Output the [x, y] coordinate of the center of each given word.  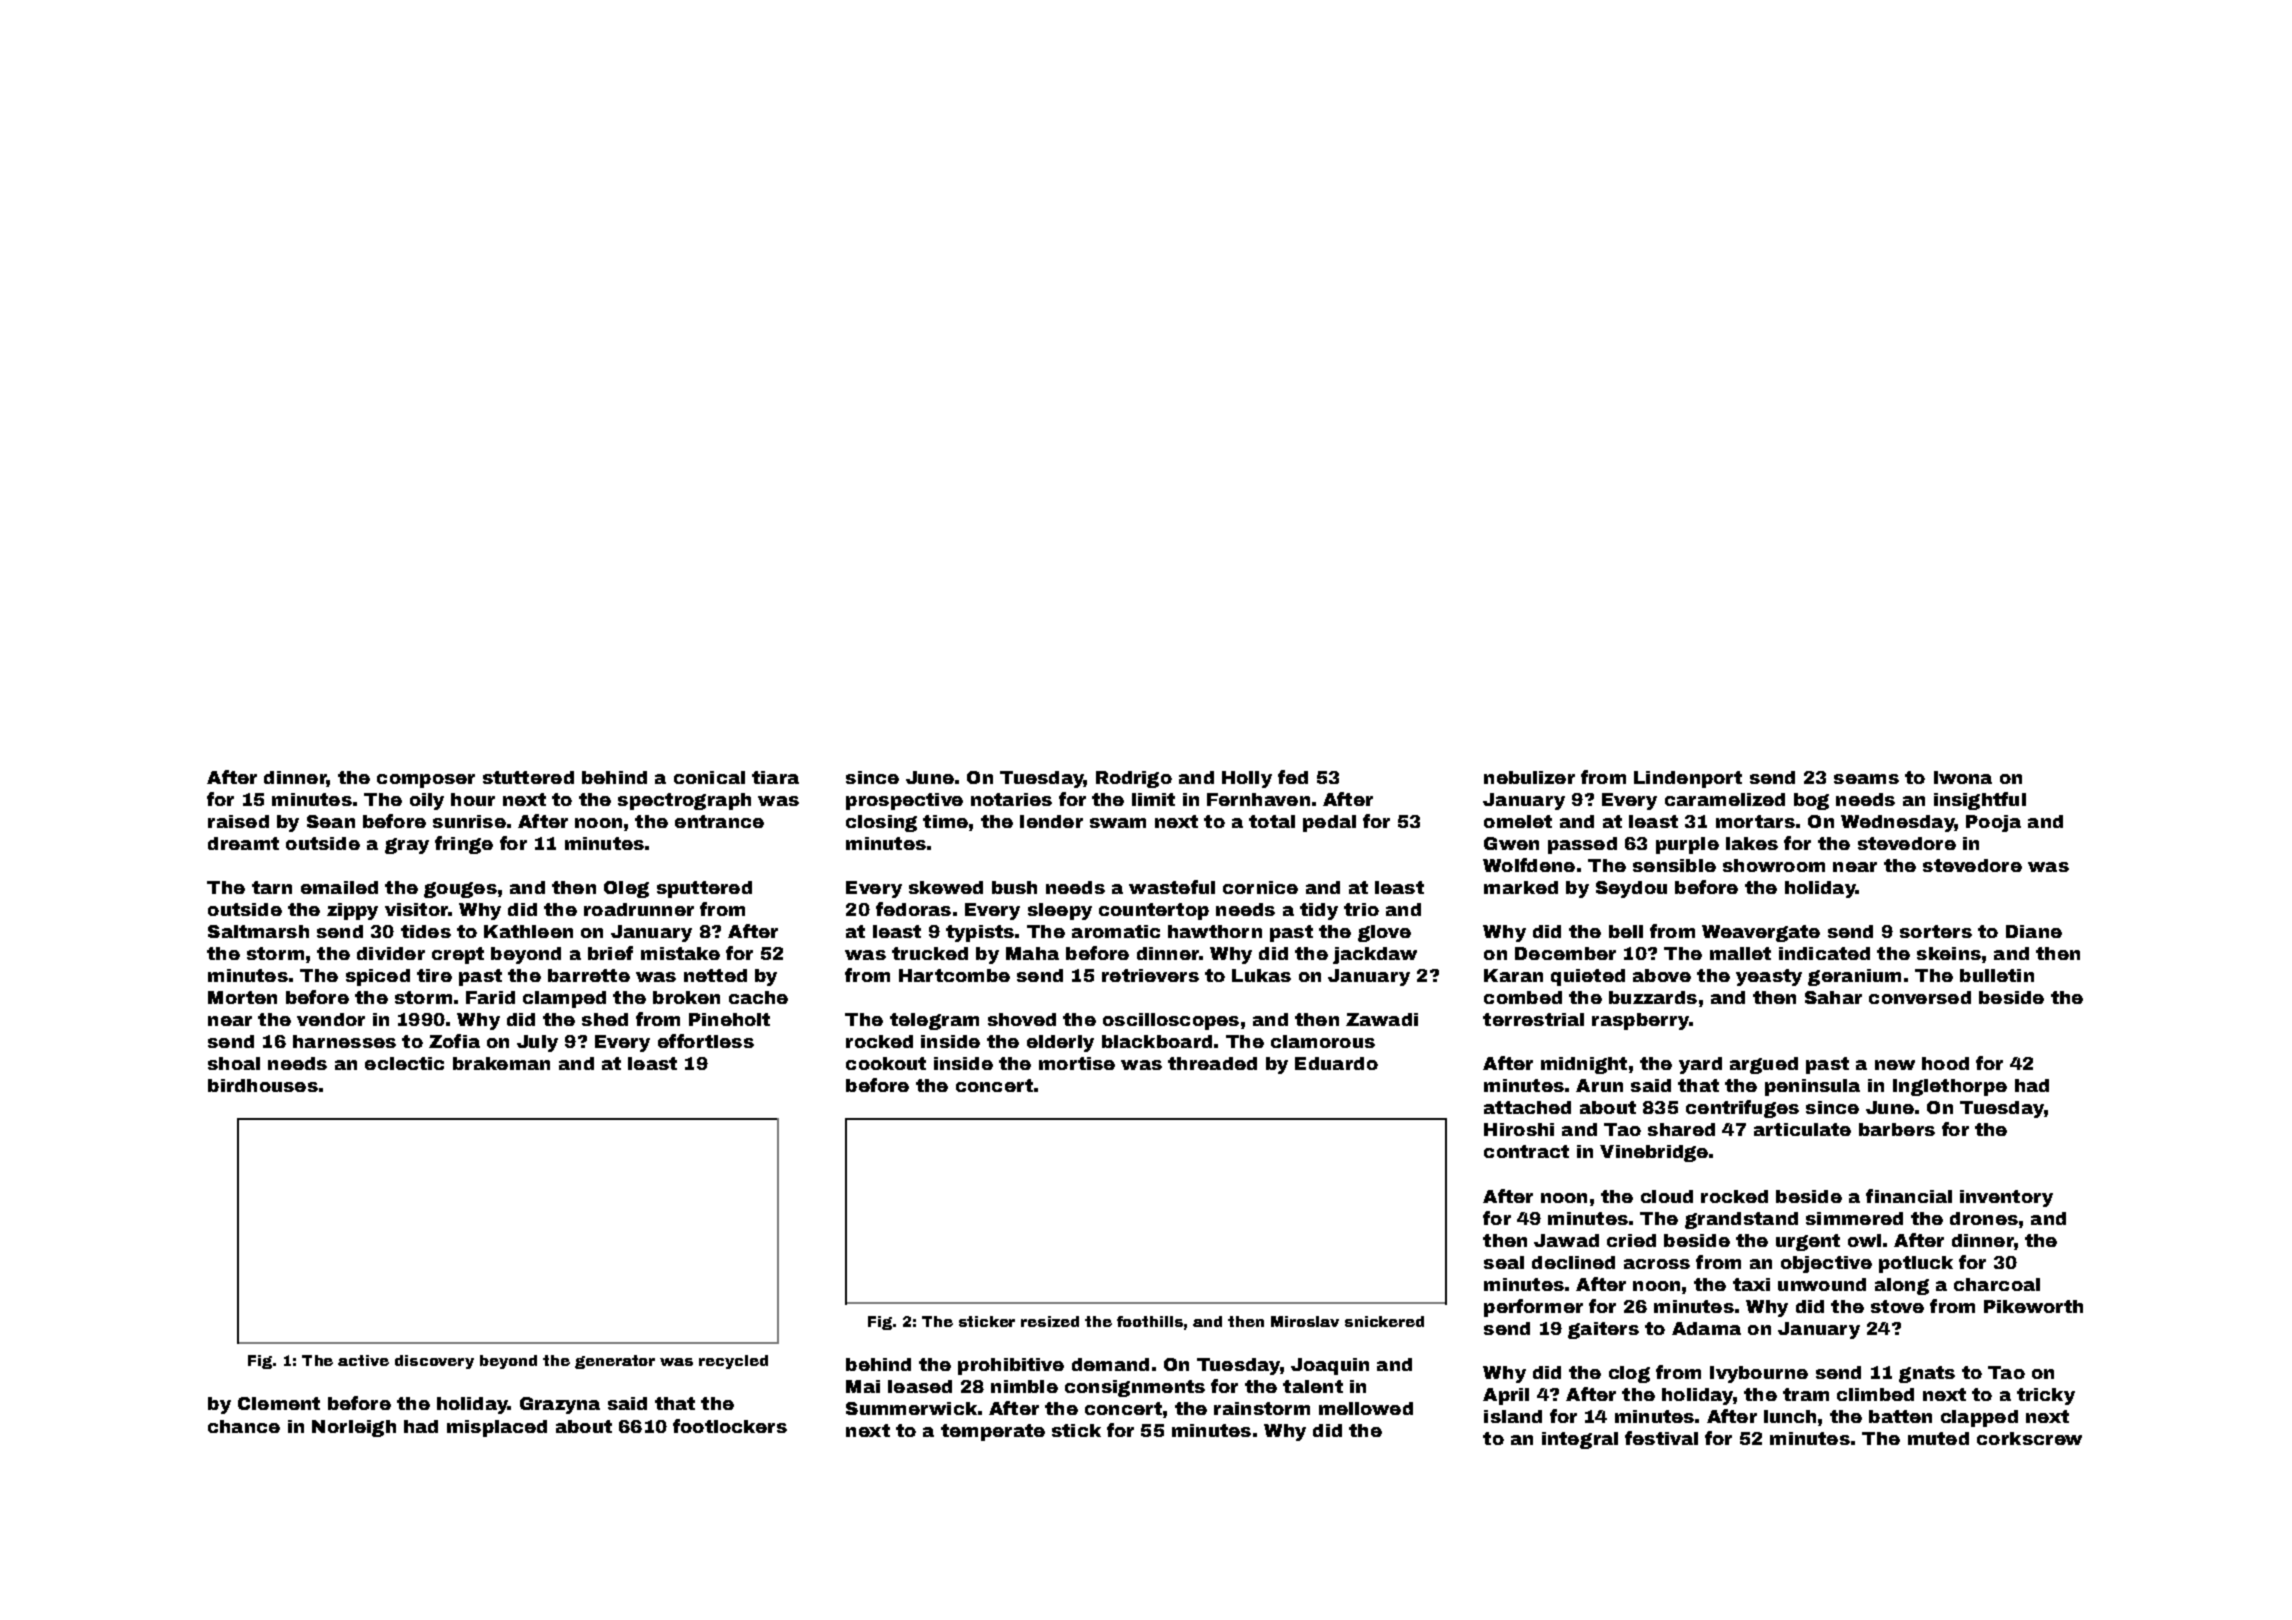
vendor [331, 1019]
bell [1626, 931]
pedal [1329, 823]
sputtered [704, 889]
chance [244, 1426]
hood [1945, 1063]
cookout [886, 1063]
